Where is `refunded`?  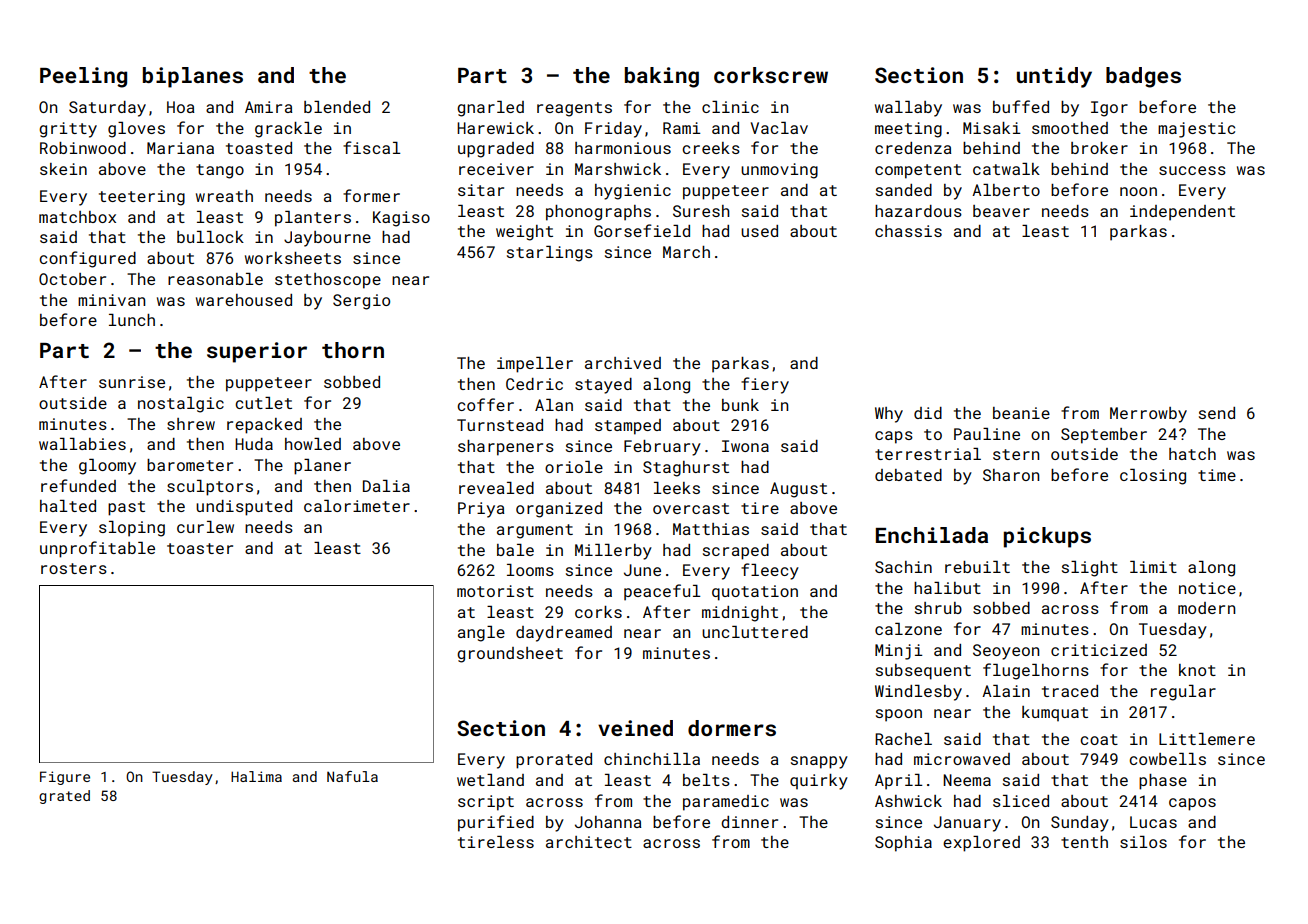
refunded is located at coordinates (78, 485).
